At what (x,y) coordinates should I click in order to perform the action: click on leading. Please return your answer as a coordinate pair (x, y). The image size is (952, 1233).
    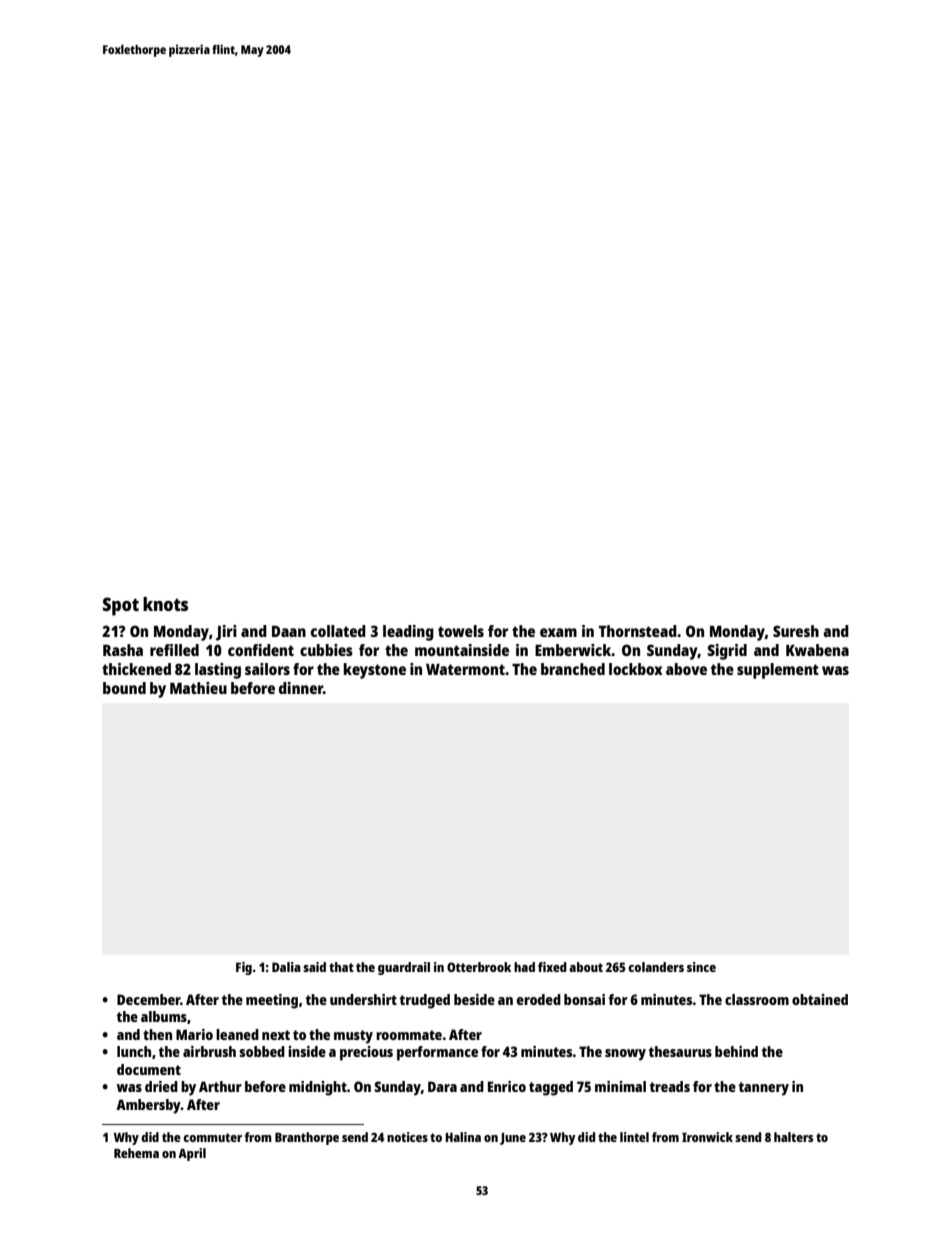
    Looking at the image, I should click on (408, 633).
